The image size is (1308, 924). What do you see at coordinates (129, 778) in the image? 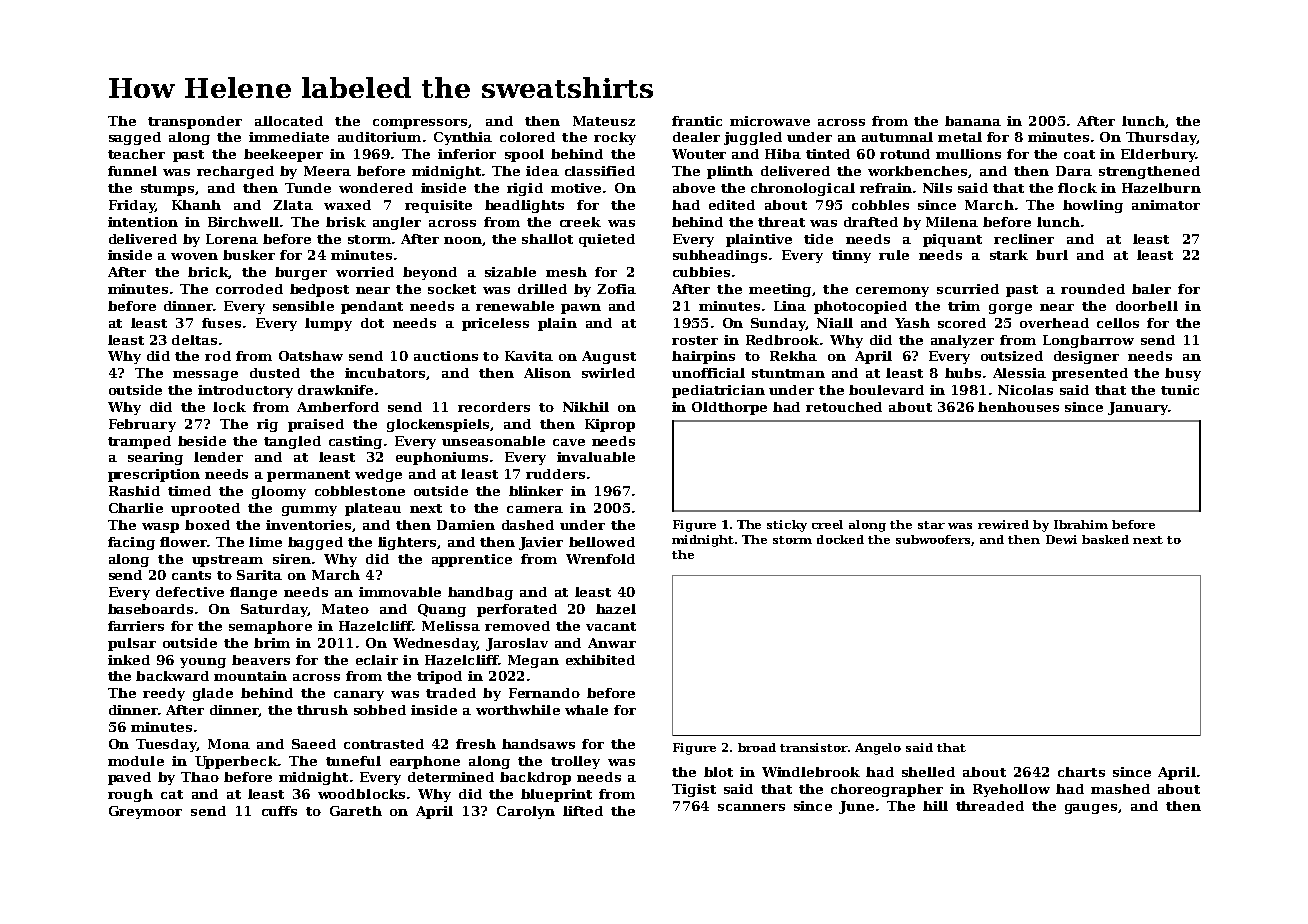
I see `paved` at bounding box center [129, 778].
